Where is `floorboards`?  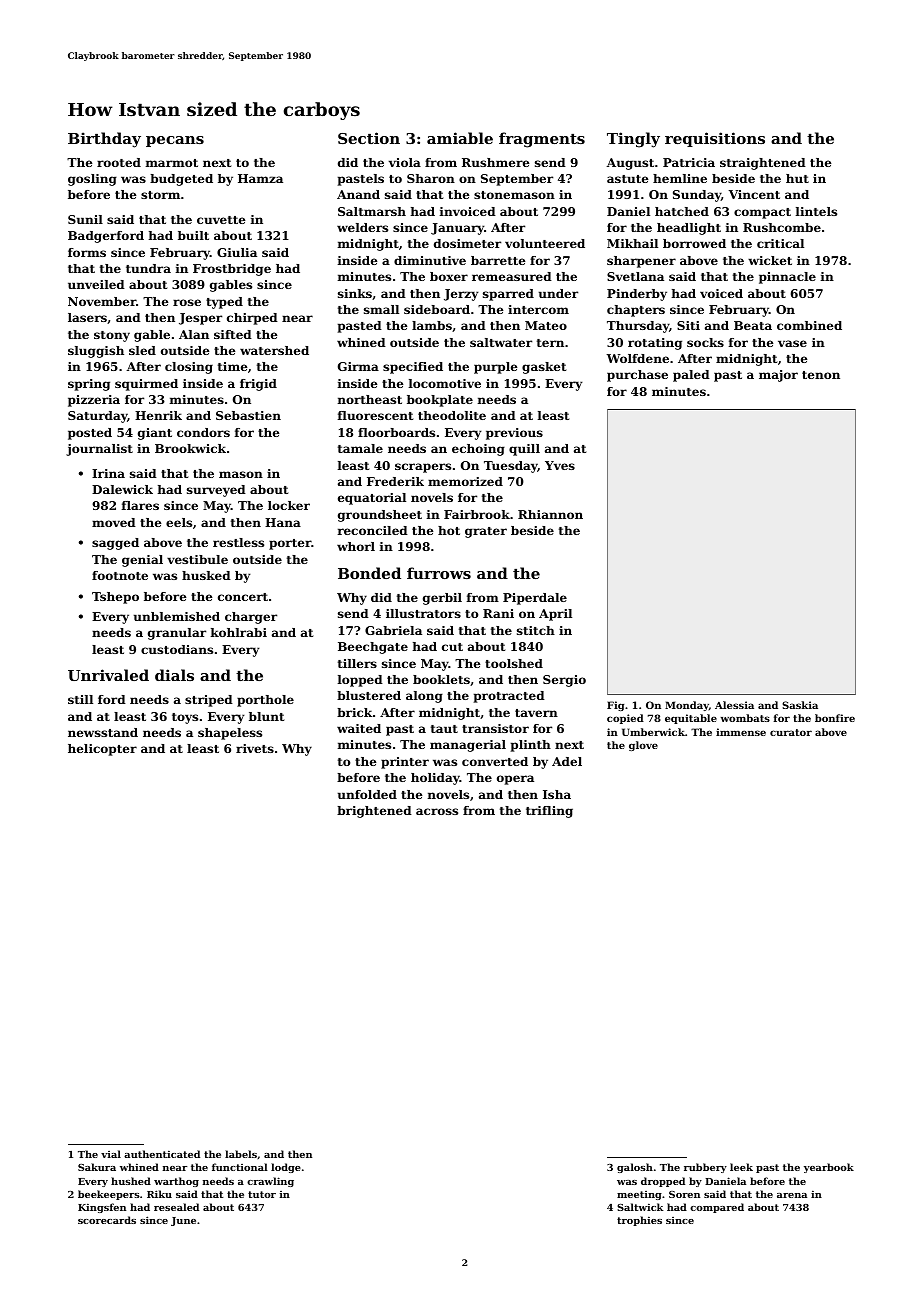
floorboards is located at coordinates (396, 432).
